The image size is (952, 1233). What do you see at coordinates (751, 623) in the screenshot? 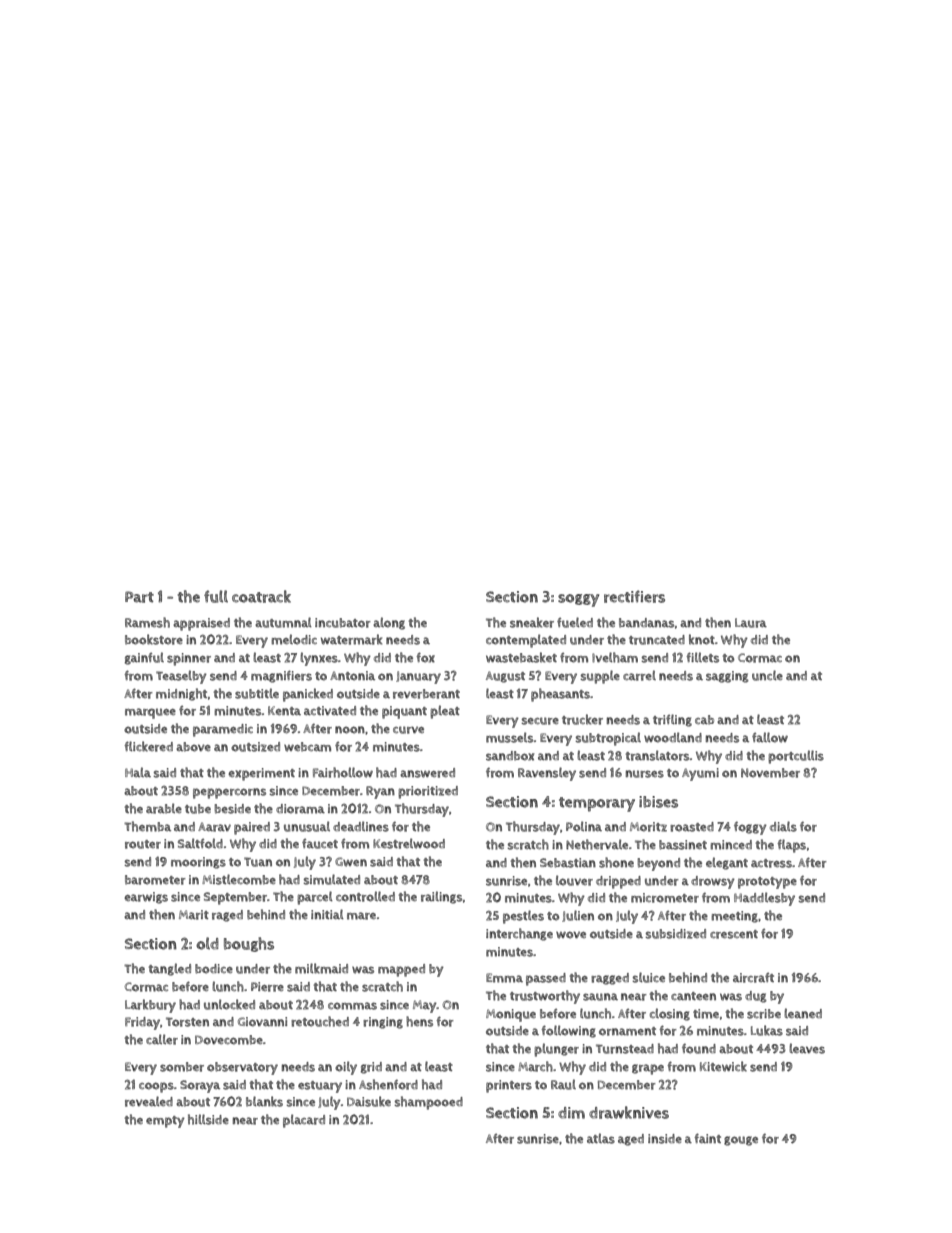
I see `Laura` at bounding box center [751, 623].
